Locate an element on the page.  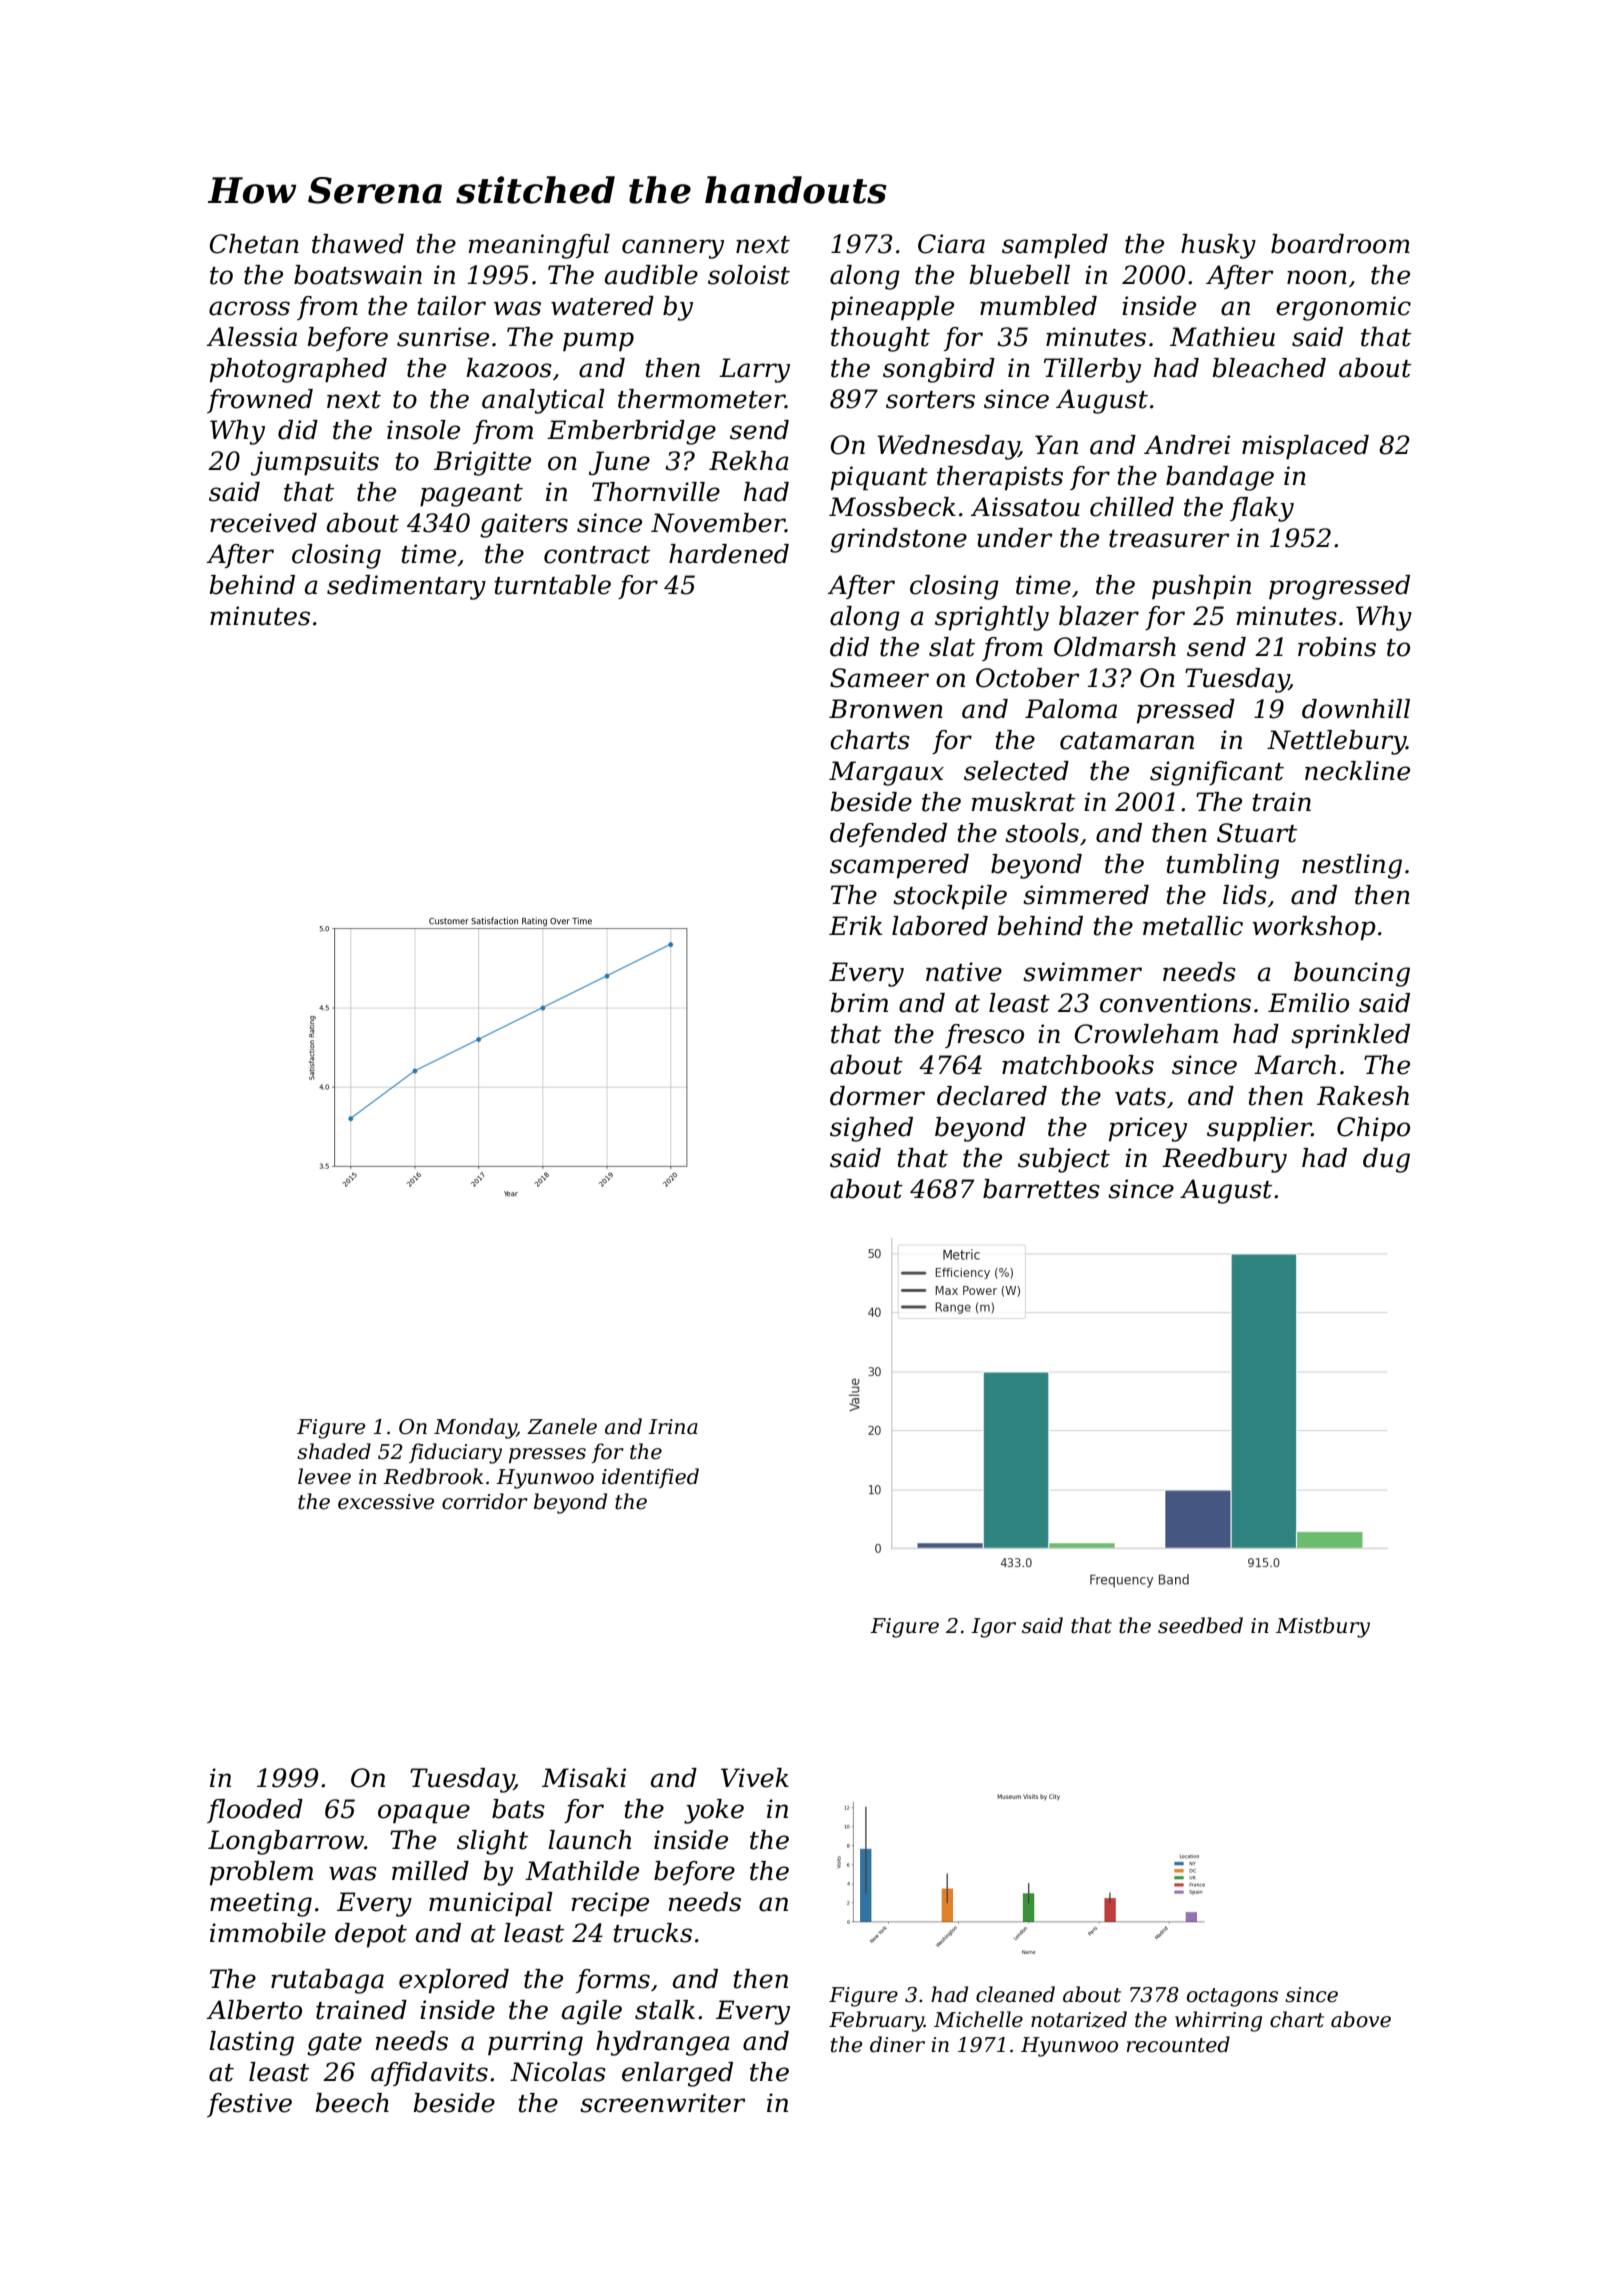
barrettes is located at coordinates (1041, 1189).
